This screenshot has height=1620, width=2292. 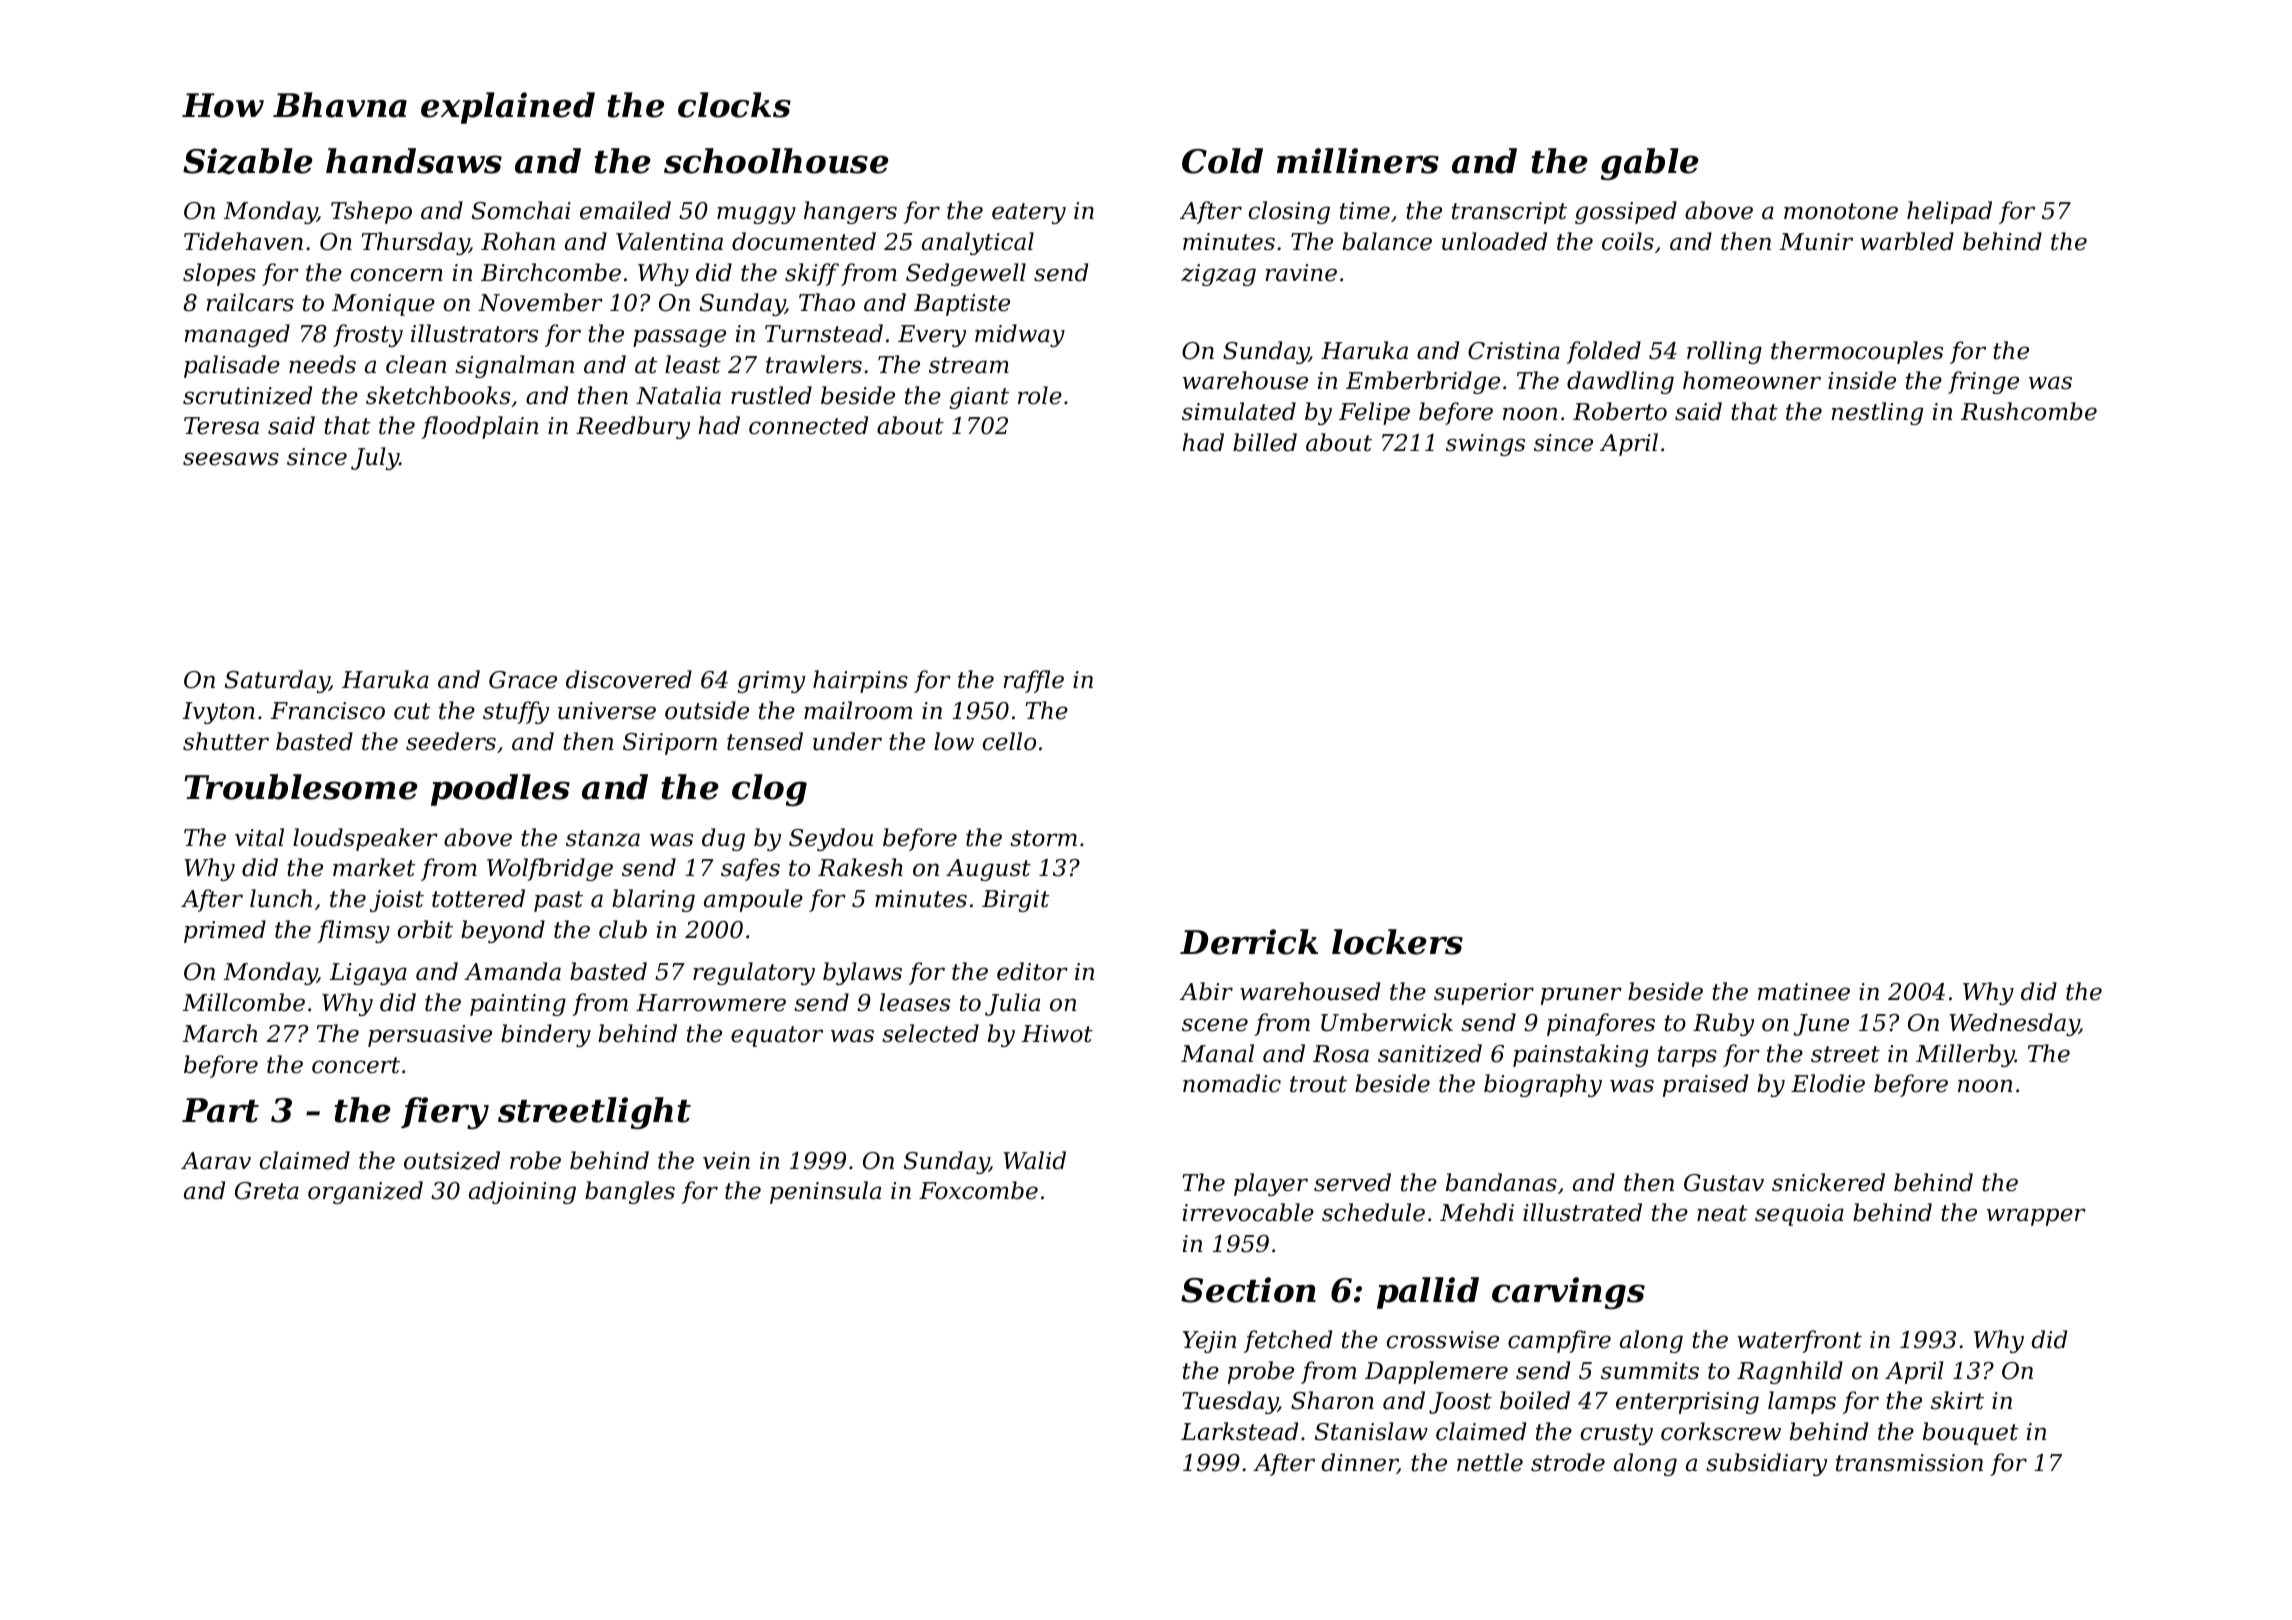 What do you see at coordinates (1514, 351) in the screenshot?
I see `Cristina` at bounding box center [1514, 351].
